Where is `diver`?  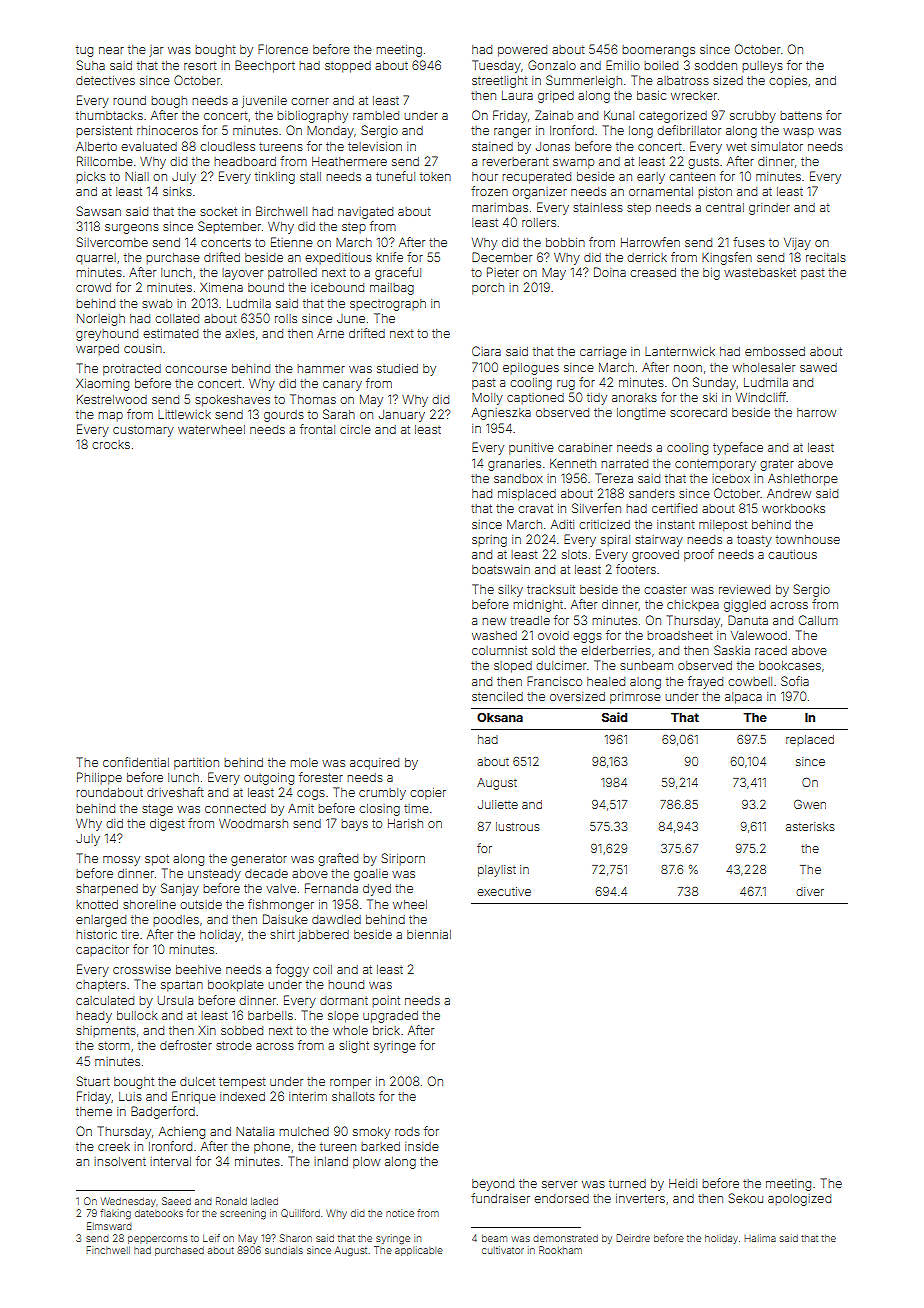 diver is located at coordinates (810, 891).
